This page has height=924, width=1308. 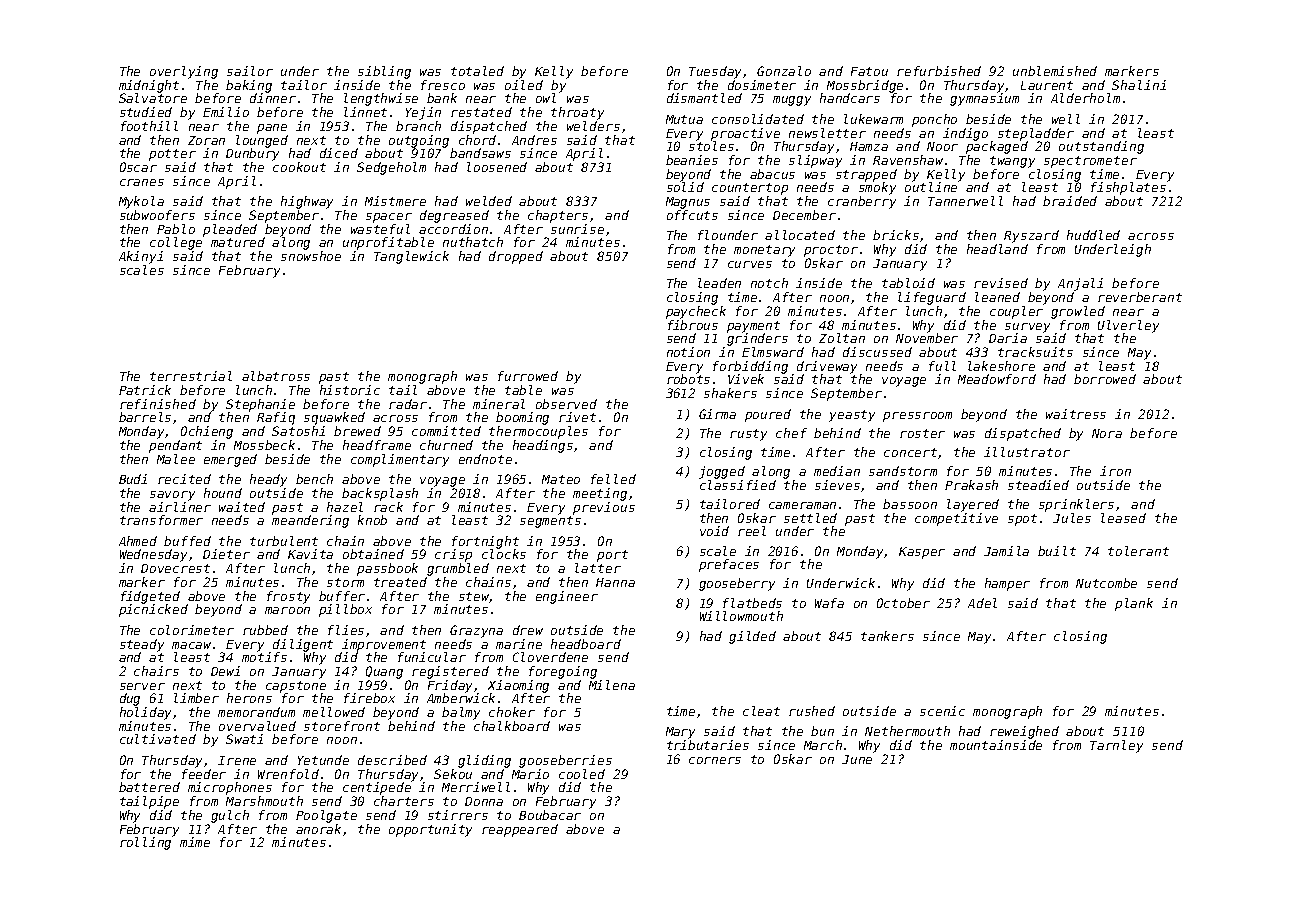 What do you see at coordinates (939, 71) in the page?
I see `refurbished` at bounding box center [939, 71].
